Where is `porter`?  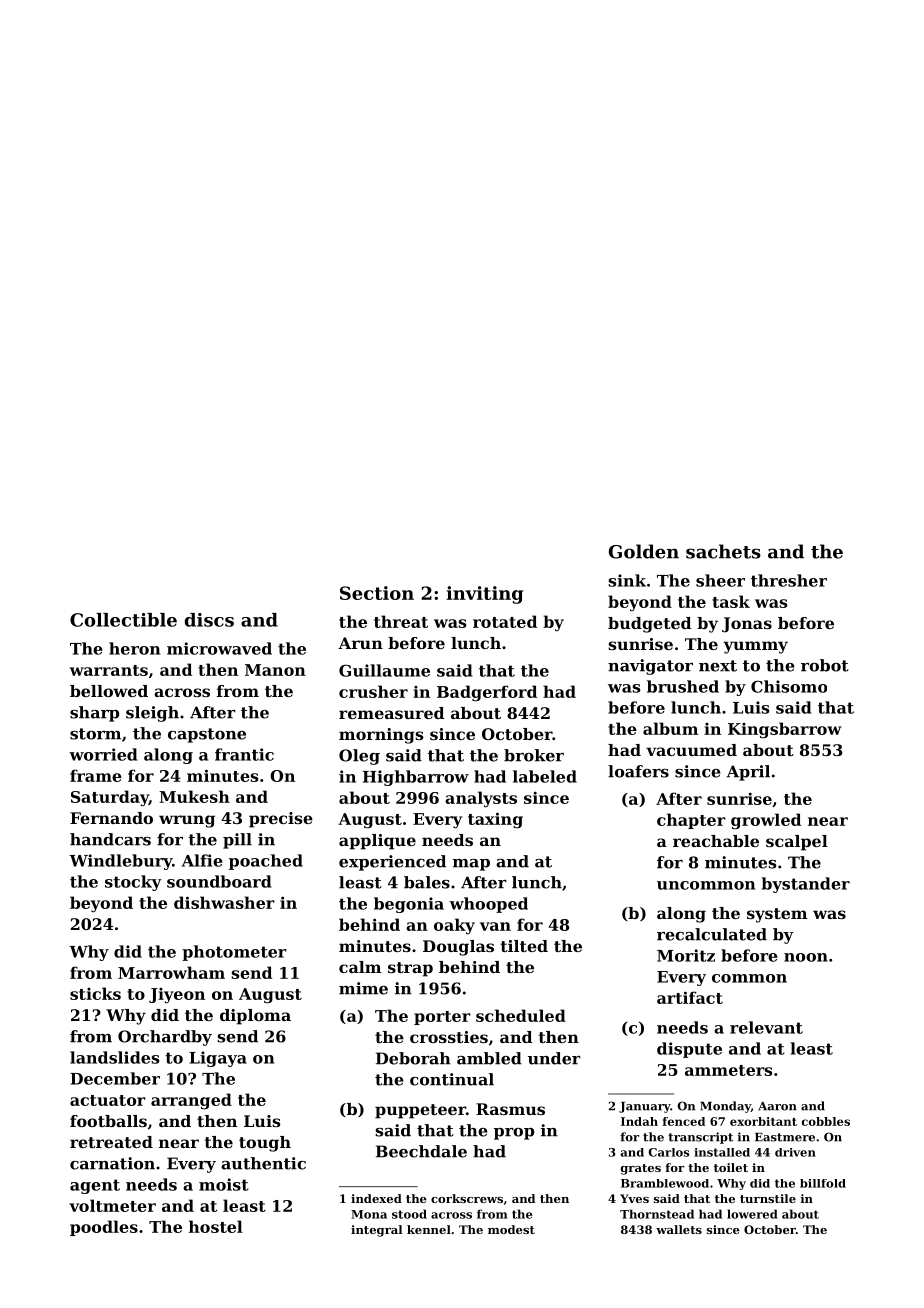 porter is located at coordinates (442, 1018).
